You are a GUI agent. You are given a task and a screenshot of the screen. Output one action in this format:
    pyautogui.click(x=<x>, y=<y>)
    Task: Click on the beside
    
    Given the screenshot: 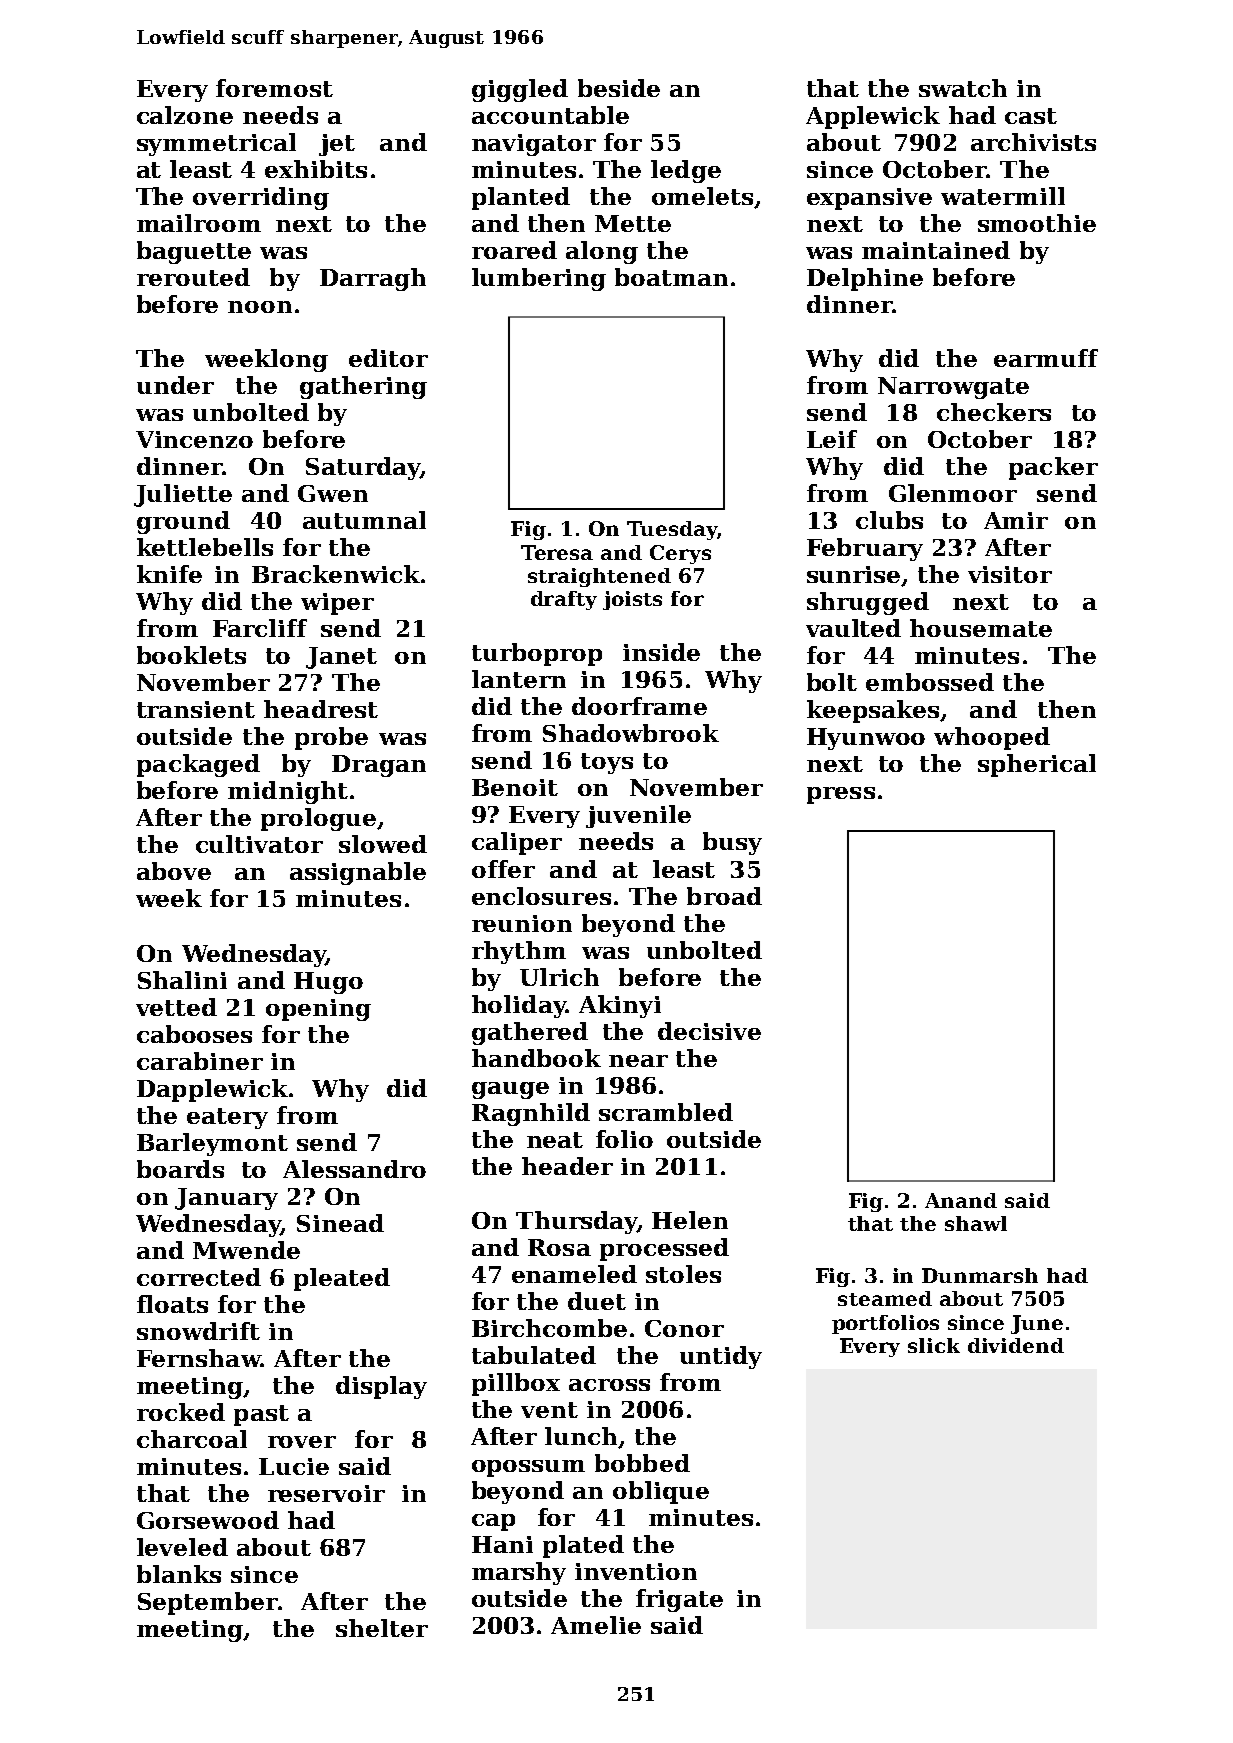 What is the action you would take?
    pyautogui.click(x=619, y=88)
